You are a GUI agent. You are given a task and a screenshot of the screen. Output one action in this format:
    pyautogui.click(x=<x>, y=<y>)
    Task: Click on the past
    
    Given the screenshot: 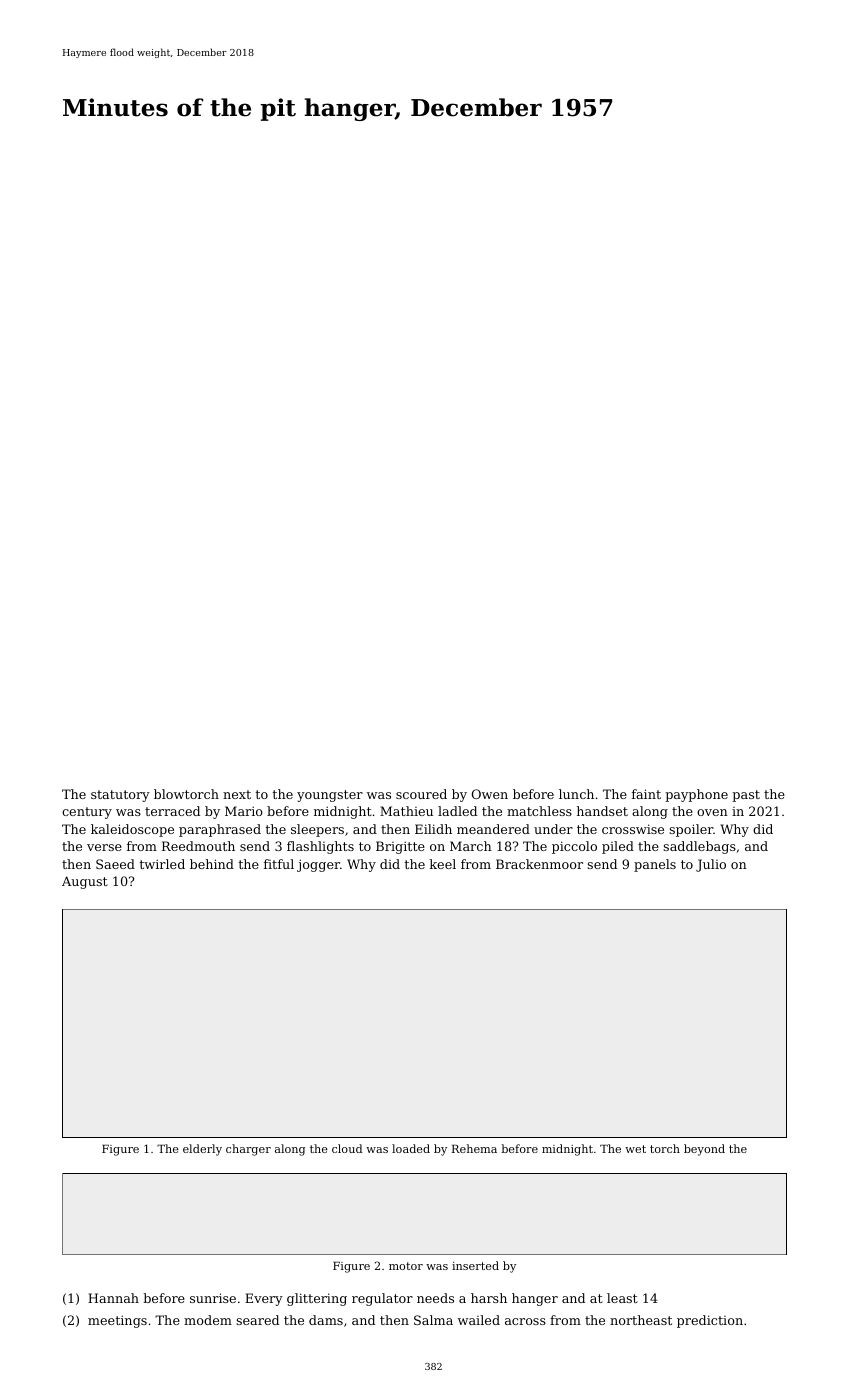 What is the action you would take?
    pyautogui.click(x=746, y=796)
